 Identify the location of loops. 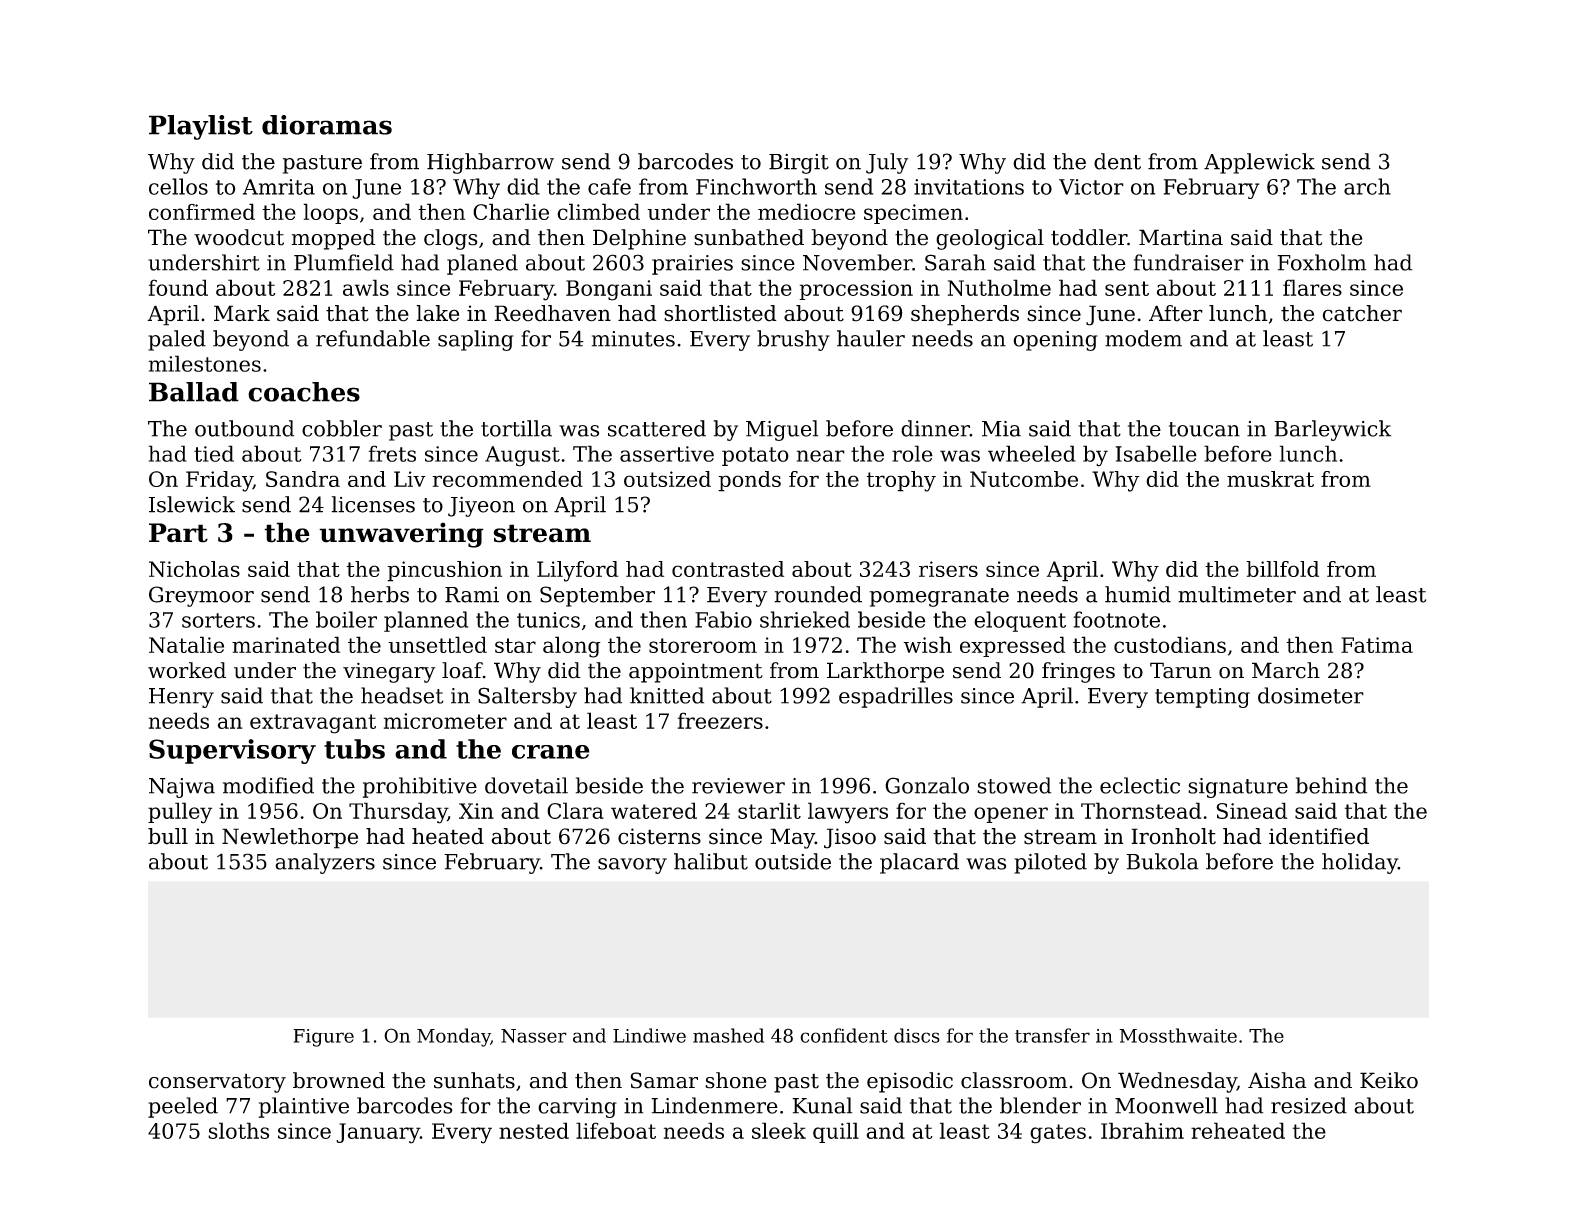
(330, 213).
